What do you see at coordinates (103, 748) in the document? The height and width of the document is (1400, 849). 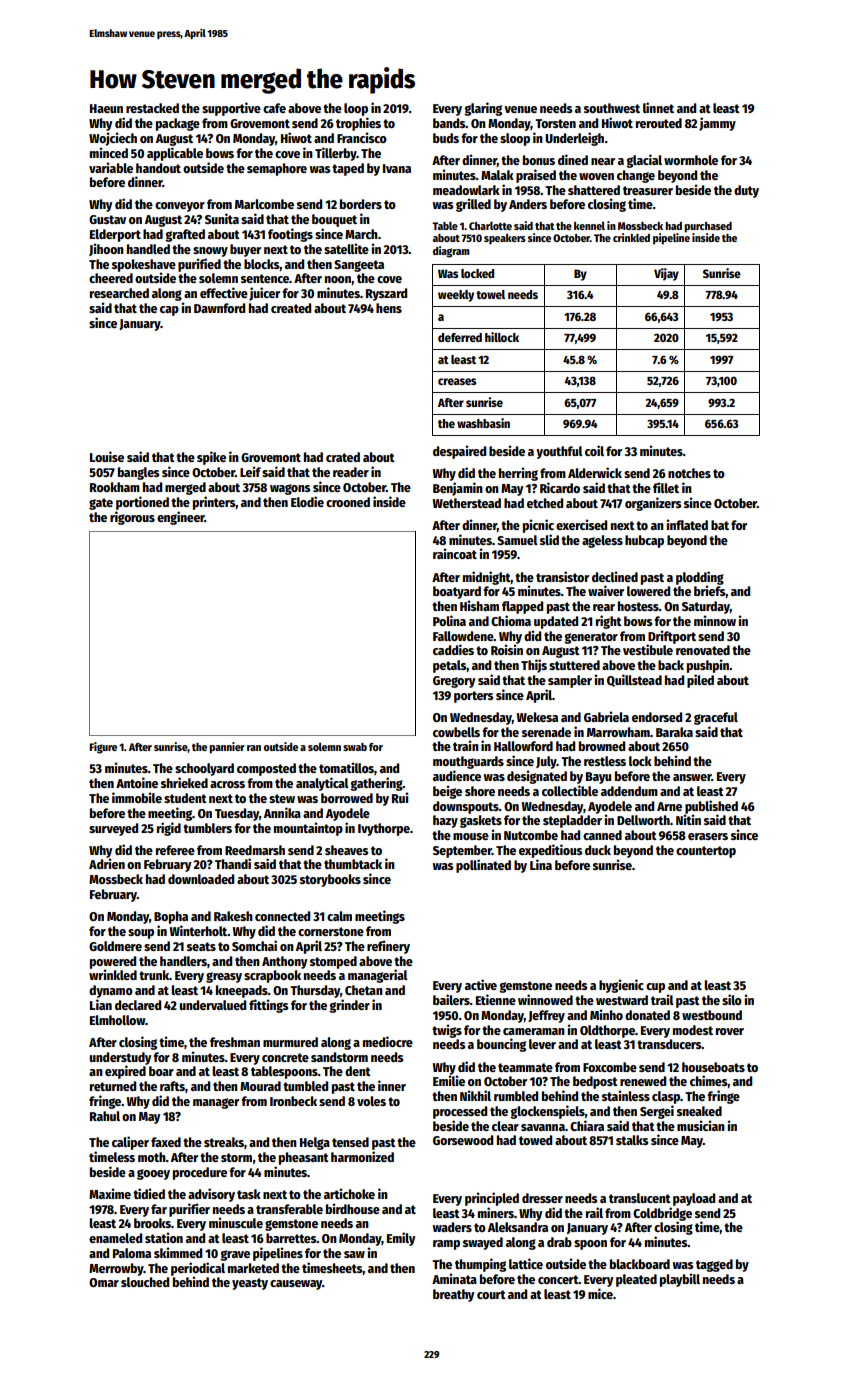 I see `Figure` at bounding box center [103, 748].
